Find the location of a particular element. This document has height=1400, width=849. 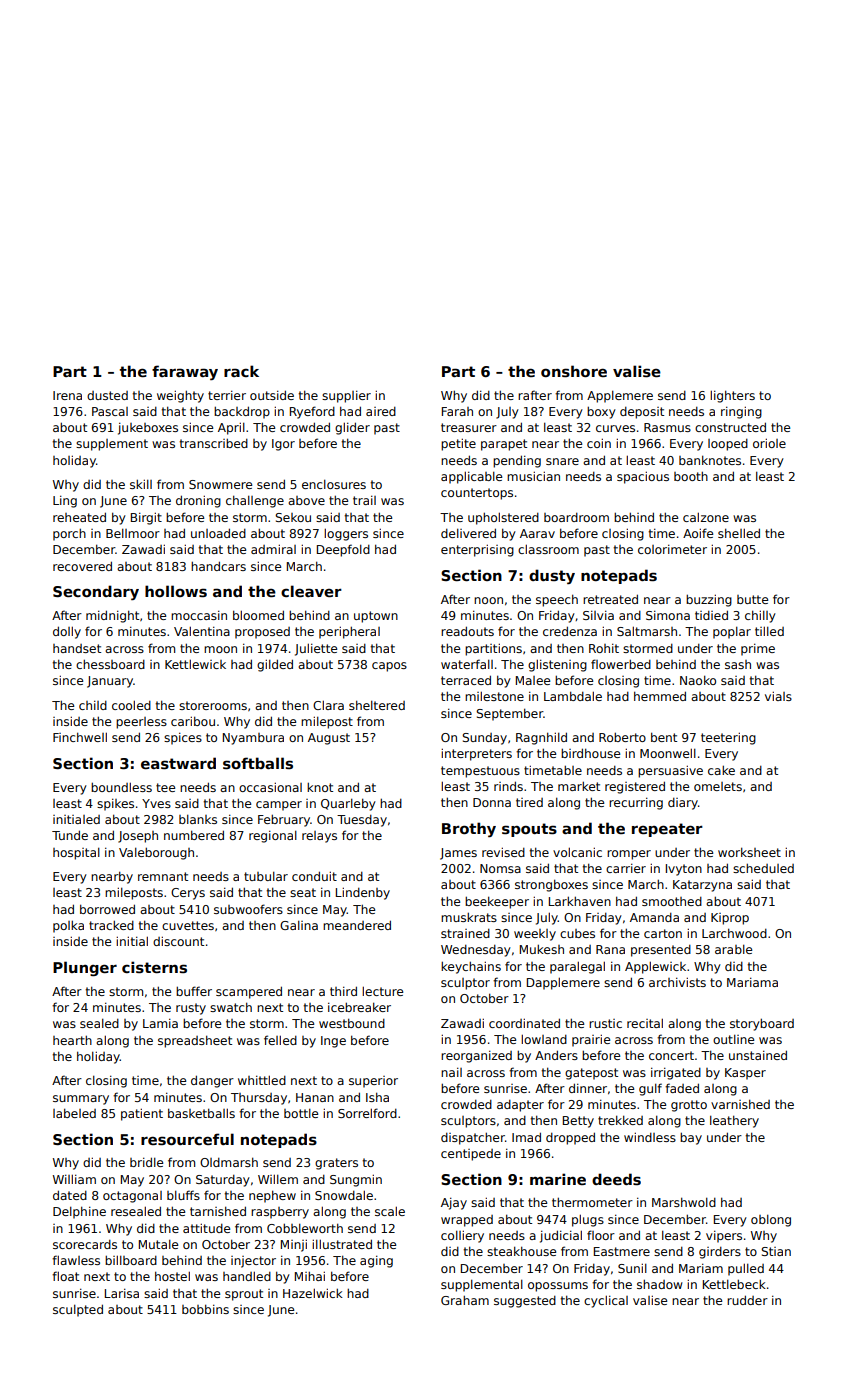

cyclical is located at coordinates (606, 1301).
